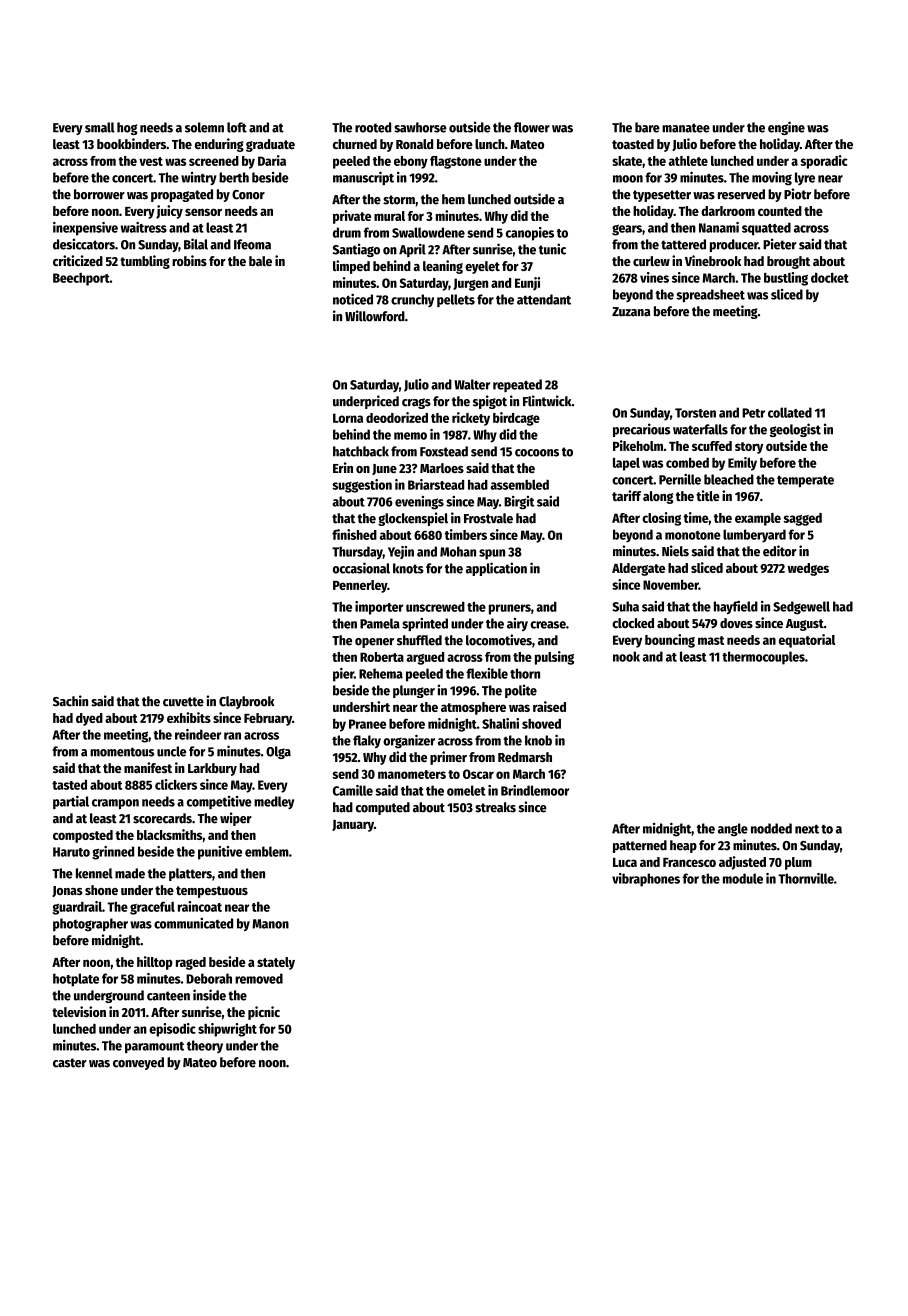  Describe the element at coordinates (786, 128) in the screenshot. I see `engine` at that location.
